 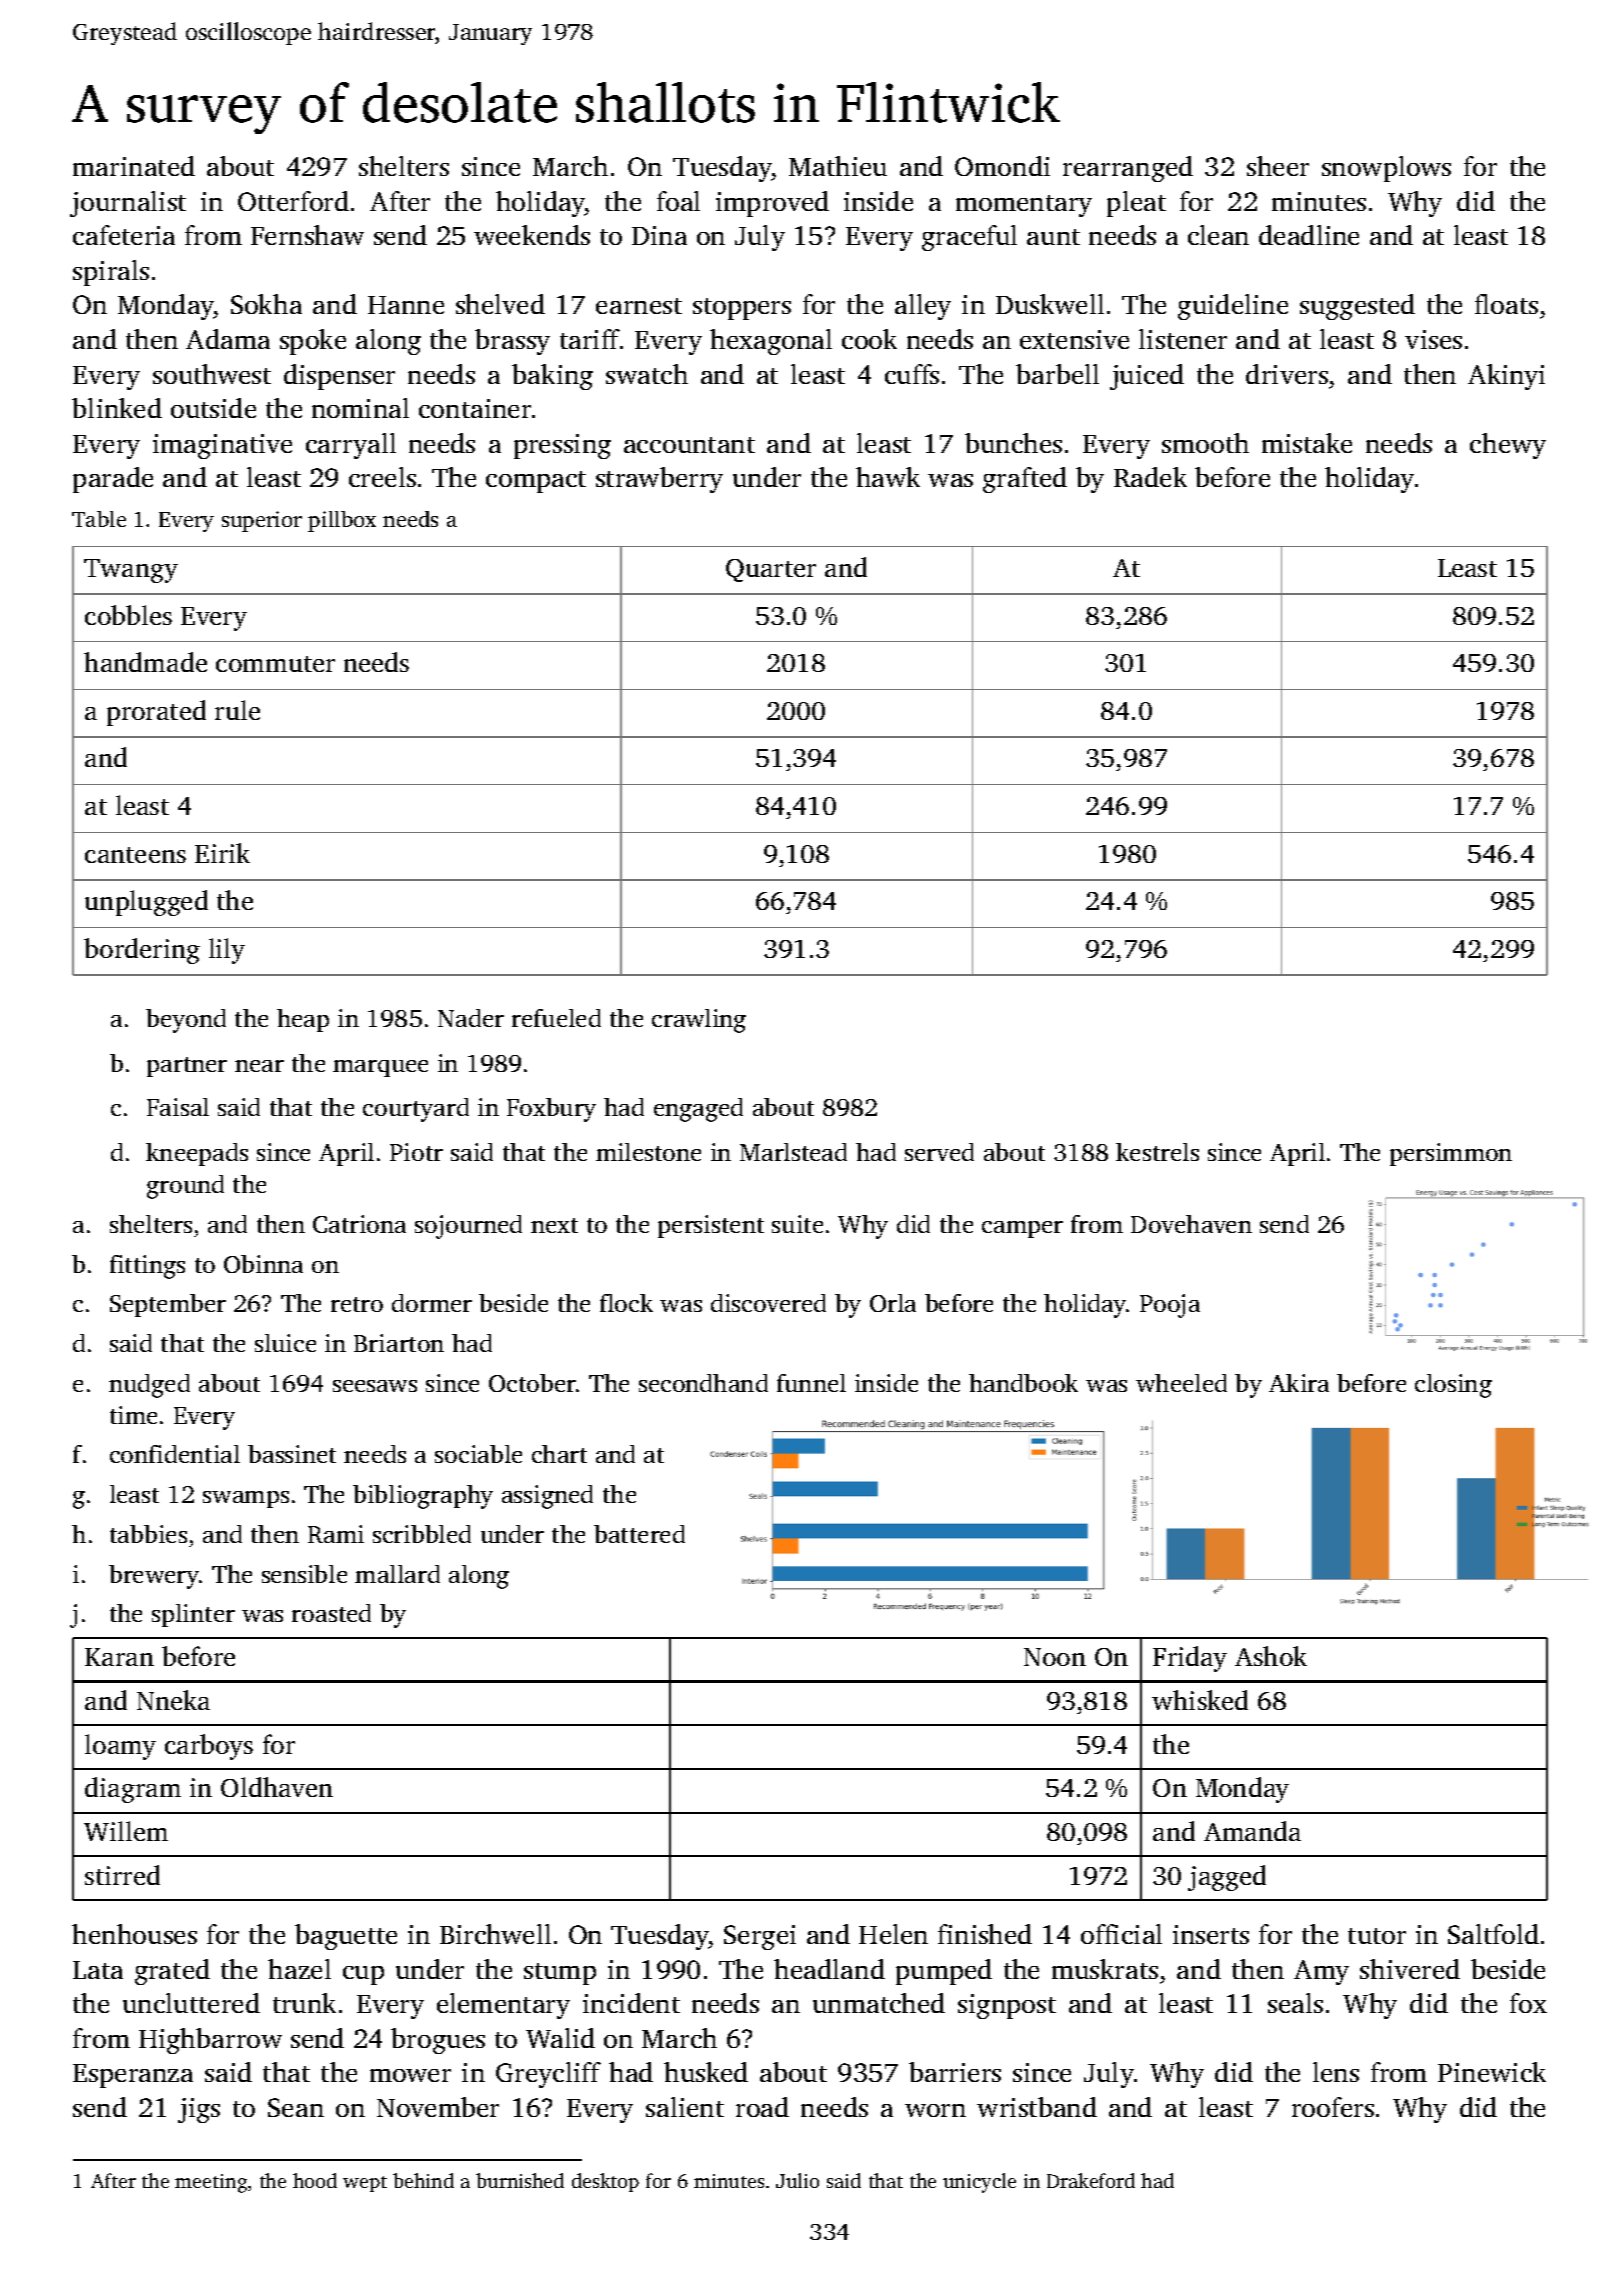 I want to click on crawling, so click(x=699, y=1021).
